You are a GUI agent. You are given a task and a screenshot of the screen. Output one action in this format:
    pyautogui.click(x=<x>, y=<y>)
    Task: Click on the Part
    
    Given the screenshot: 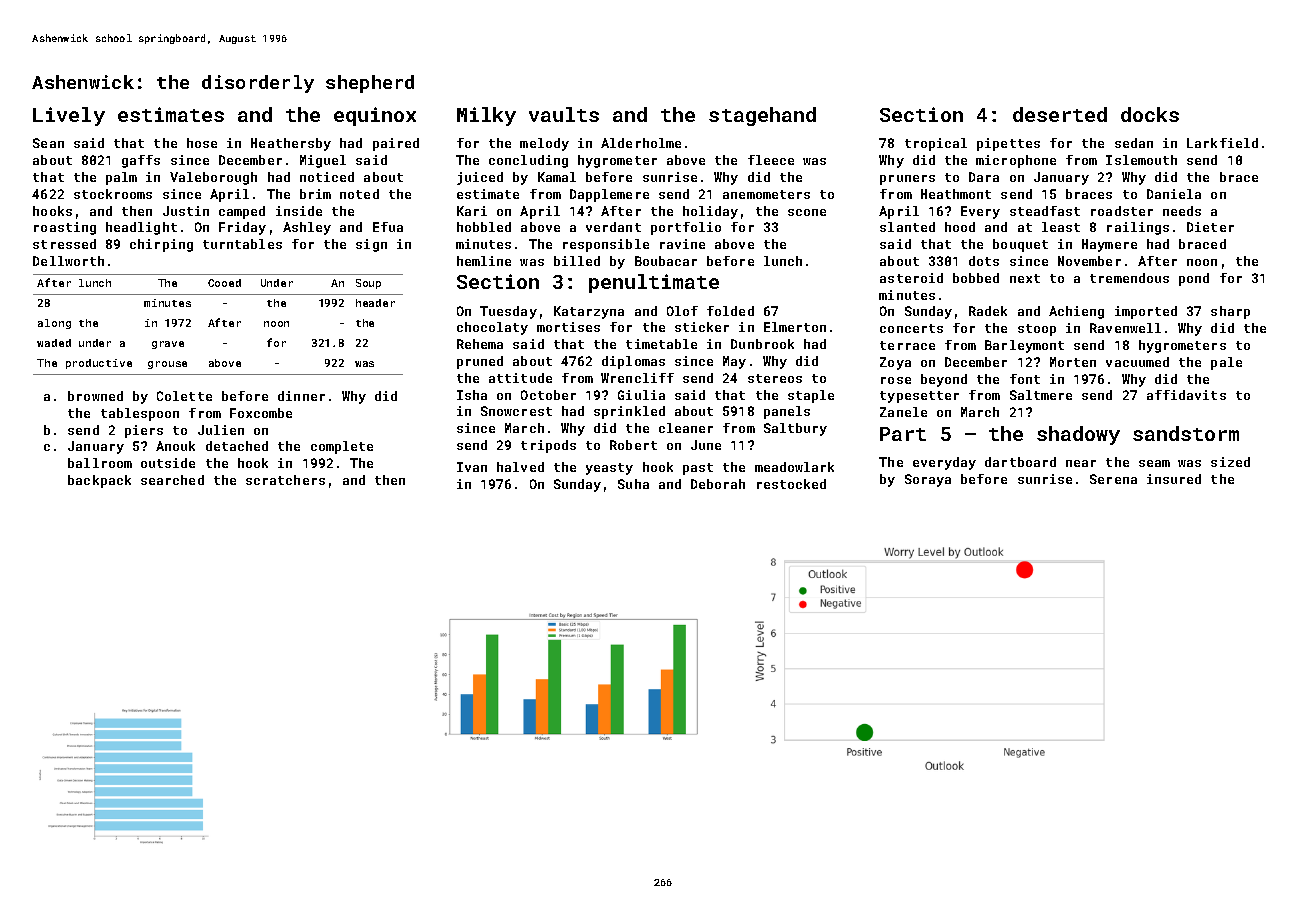 What is the action you would take?
    pyautogui.click(x=903, y=434)
